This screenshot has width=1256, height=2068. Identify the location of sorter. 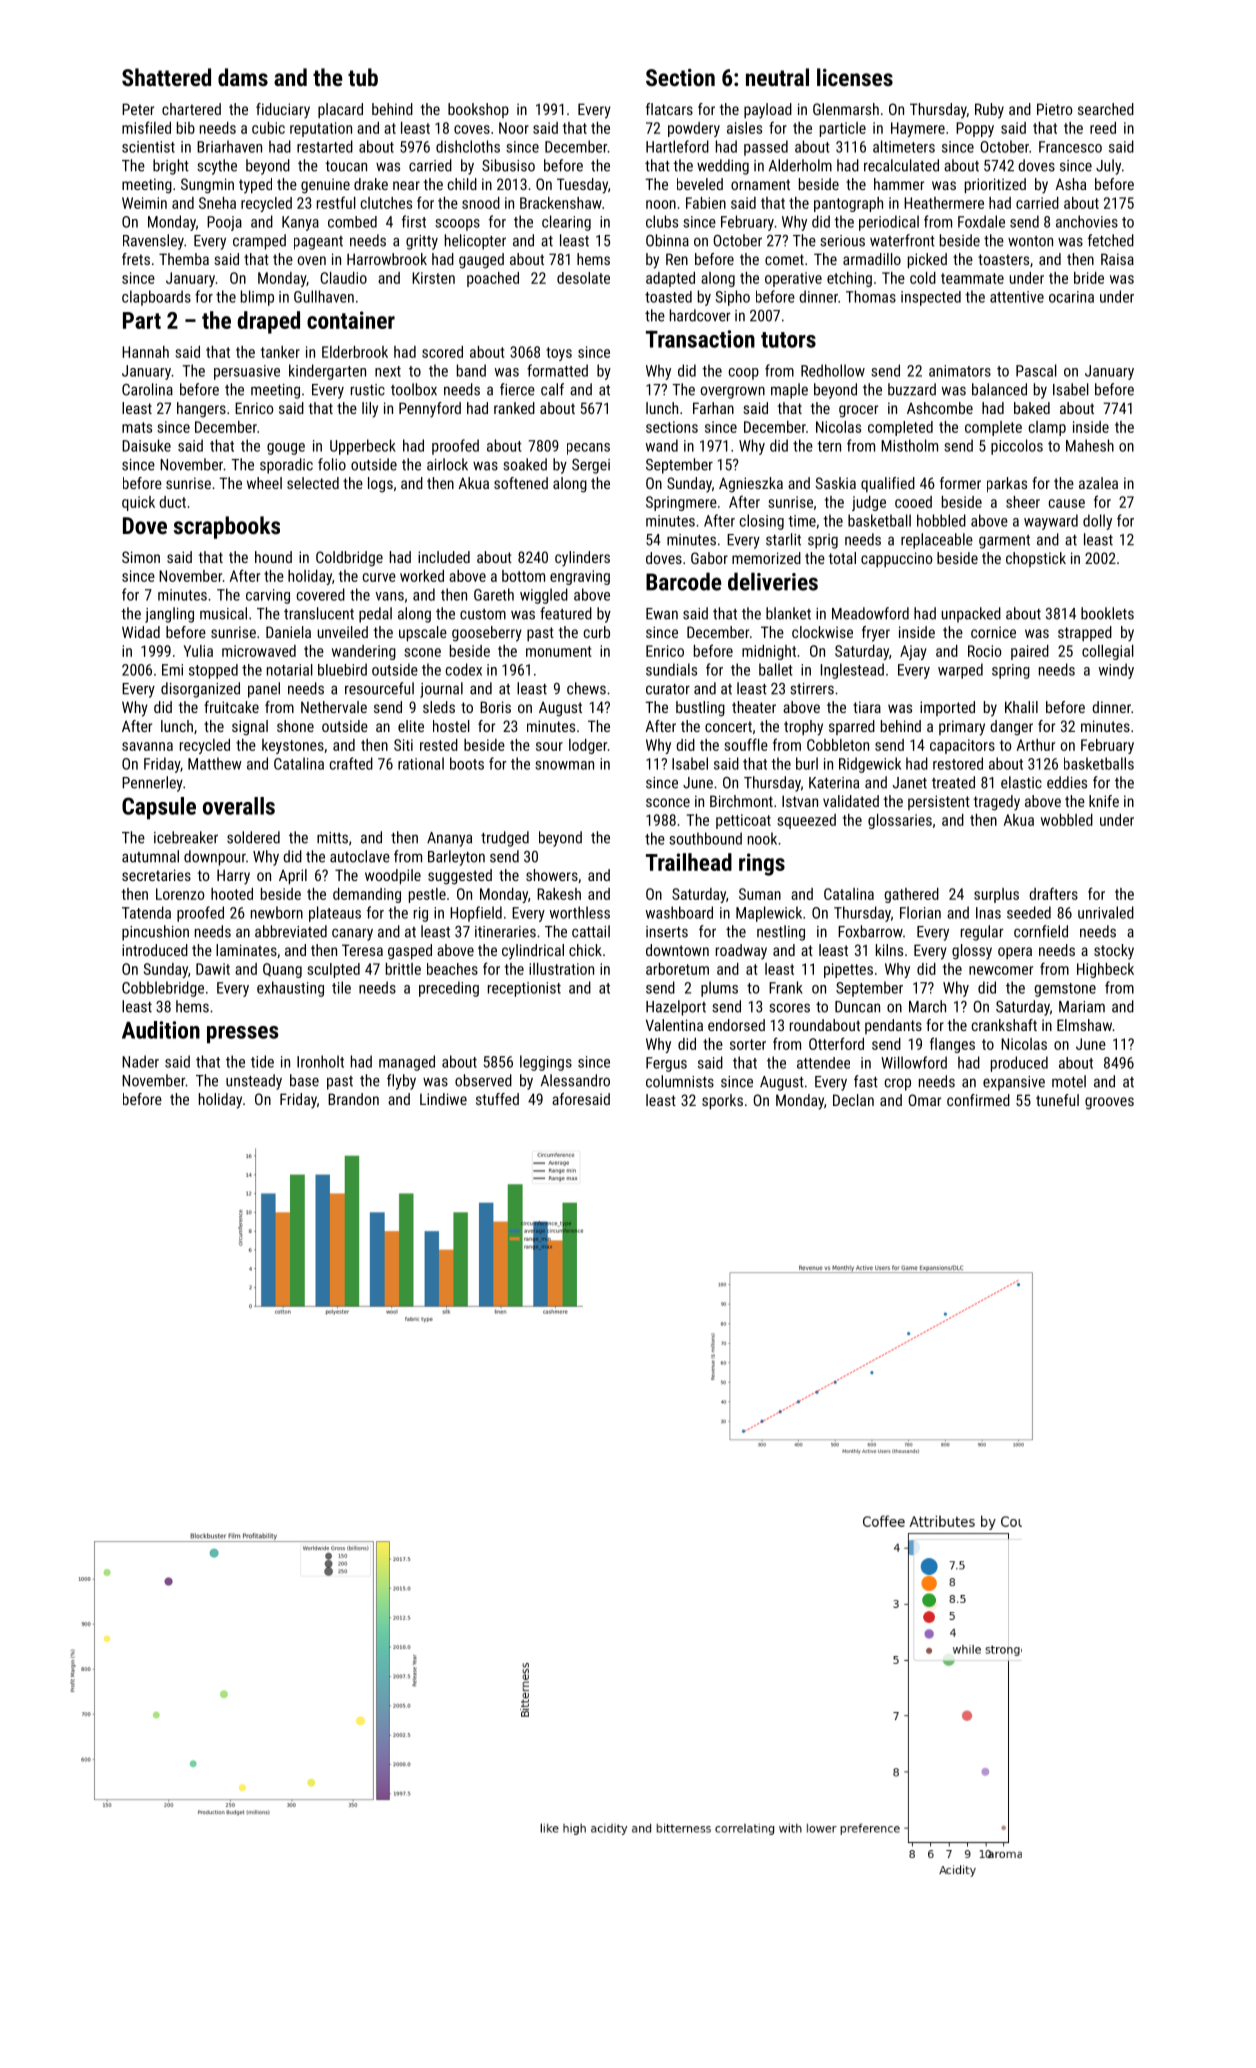
(748, 1044).
